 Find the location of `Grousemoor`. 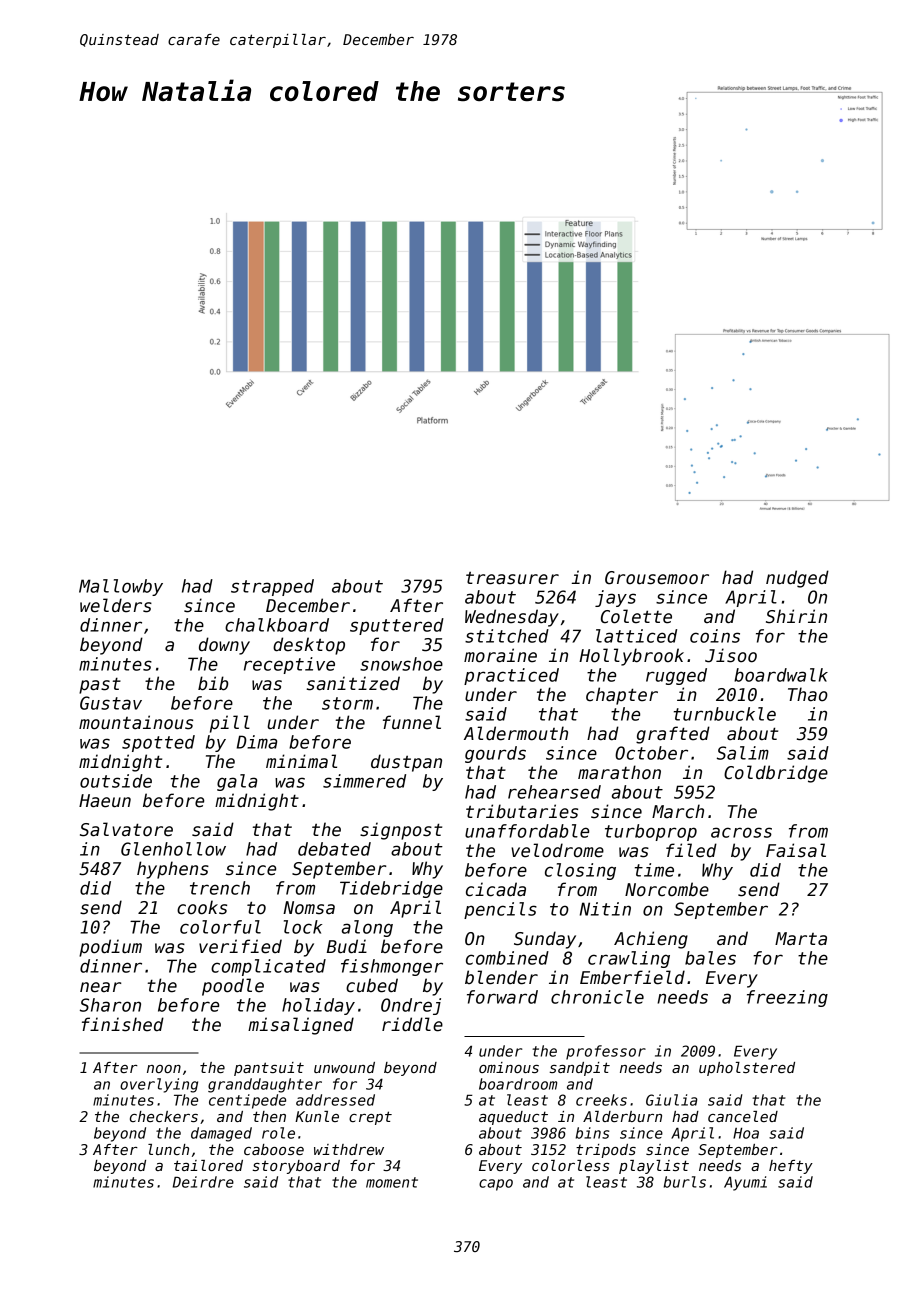

Grousemoor is located at coordinates (657, 578).
